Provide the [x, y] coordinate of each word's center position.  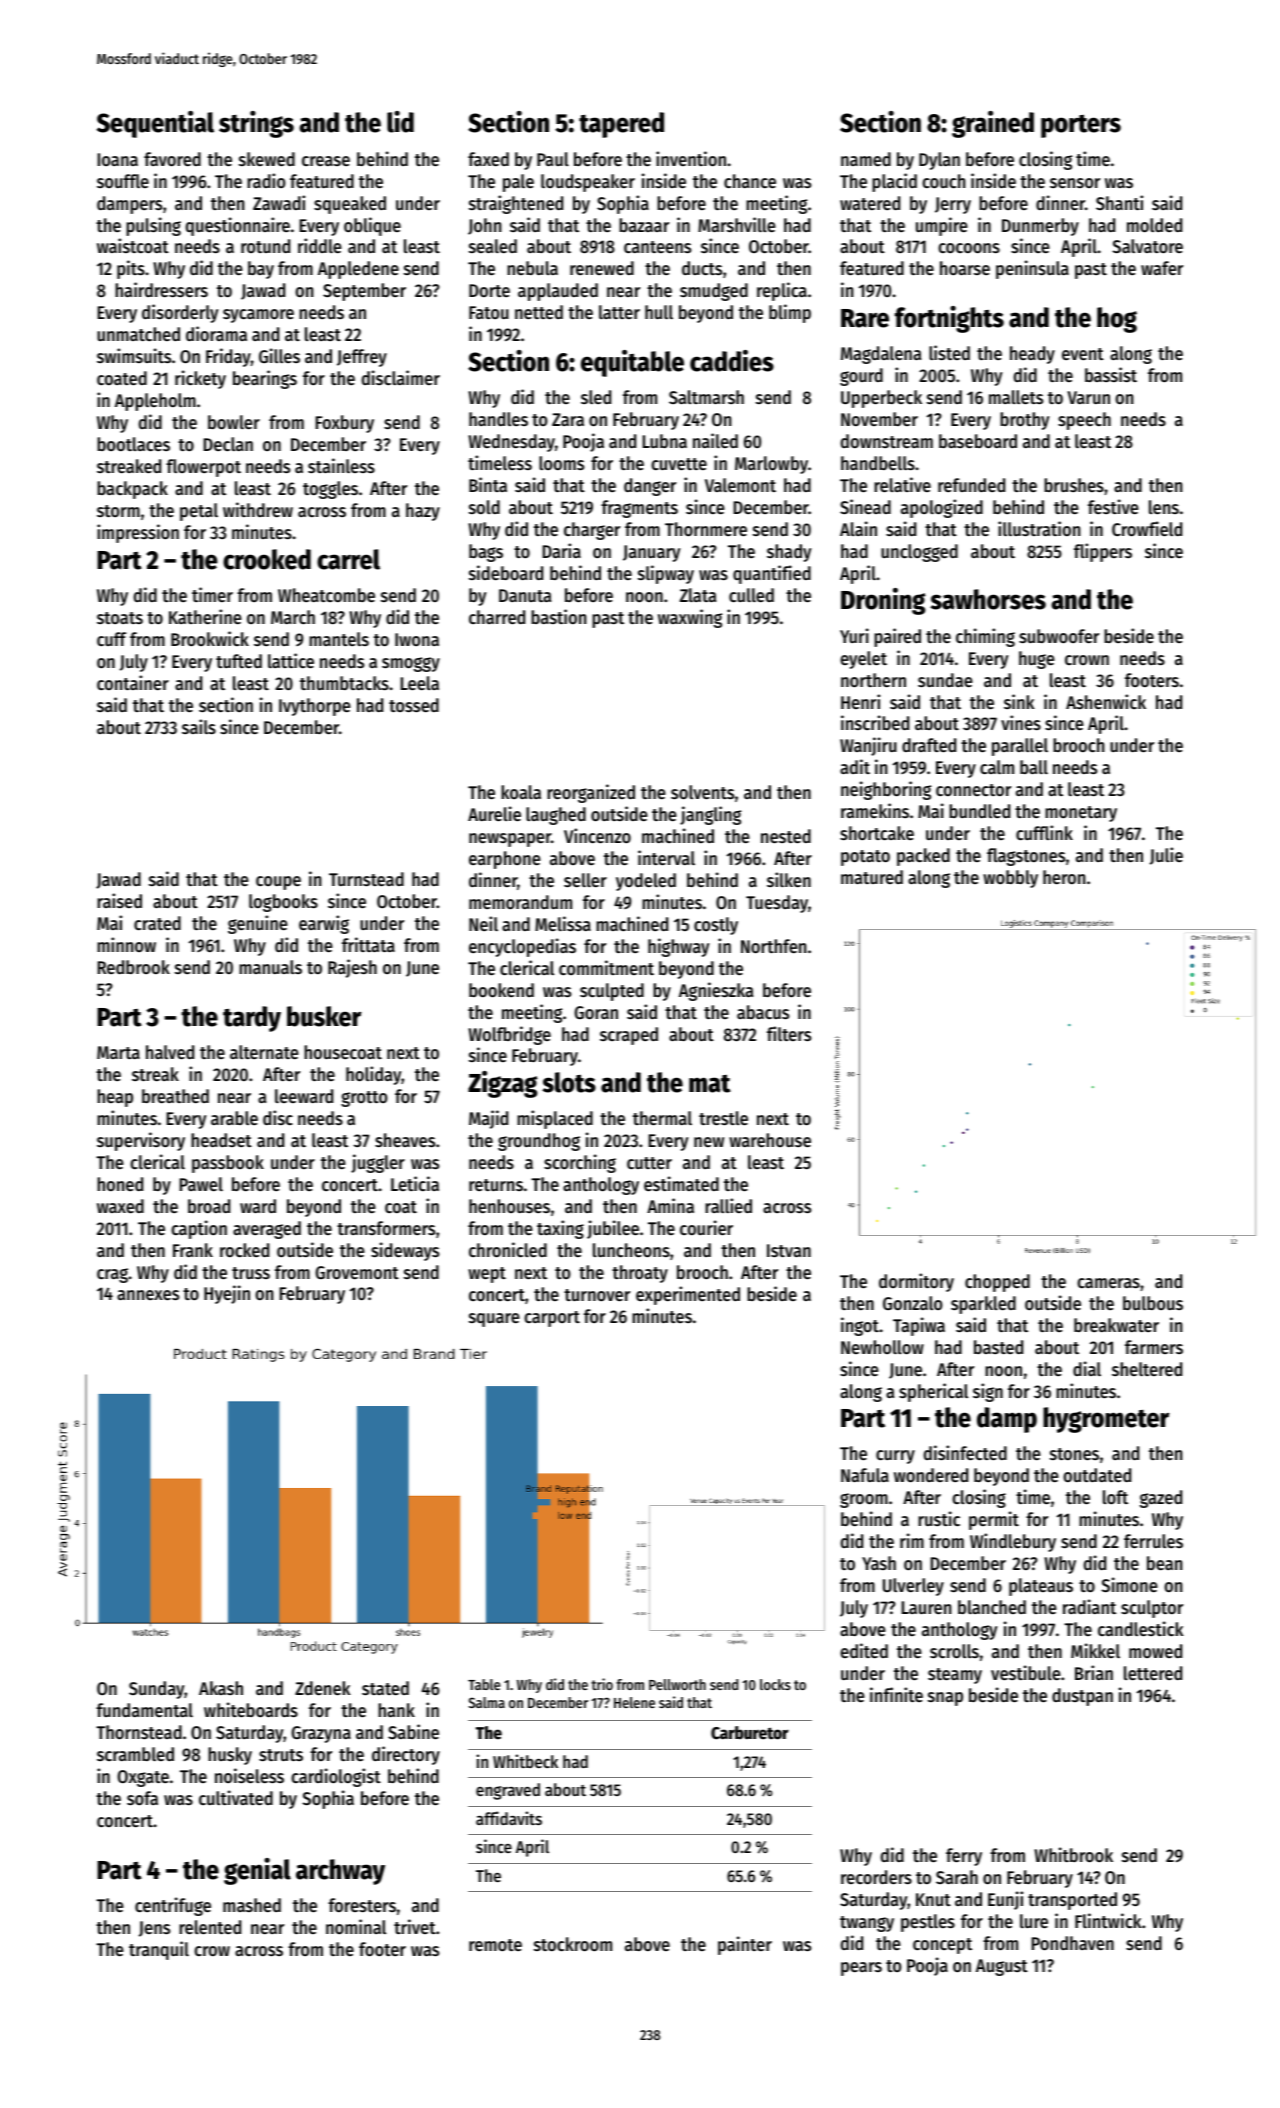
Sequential [155, 124]
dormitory [916, 1282]
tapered [621, 125]
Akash [221, 1688]
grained [993, 124]
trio [602, 1684]
